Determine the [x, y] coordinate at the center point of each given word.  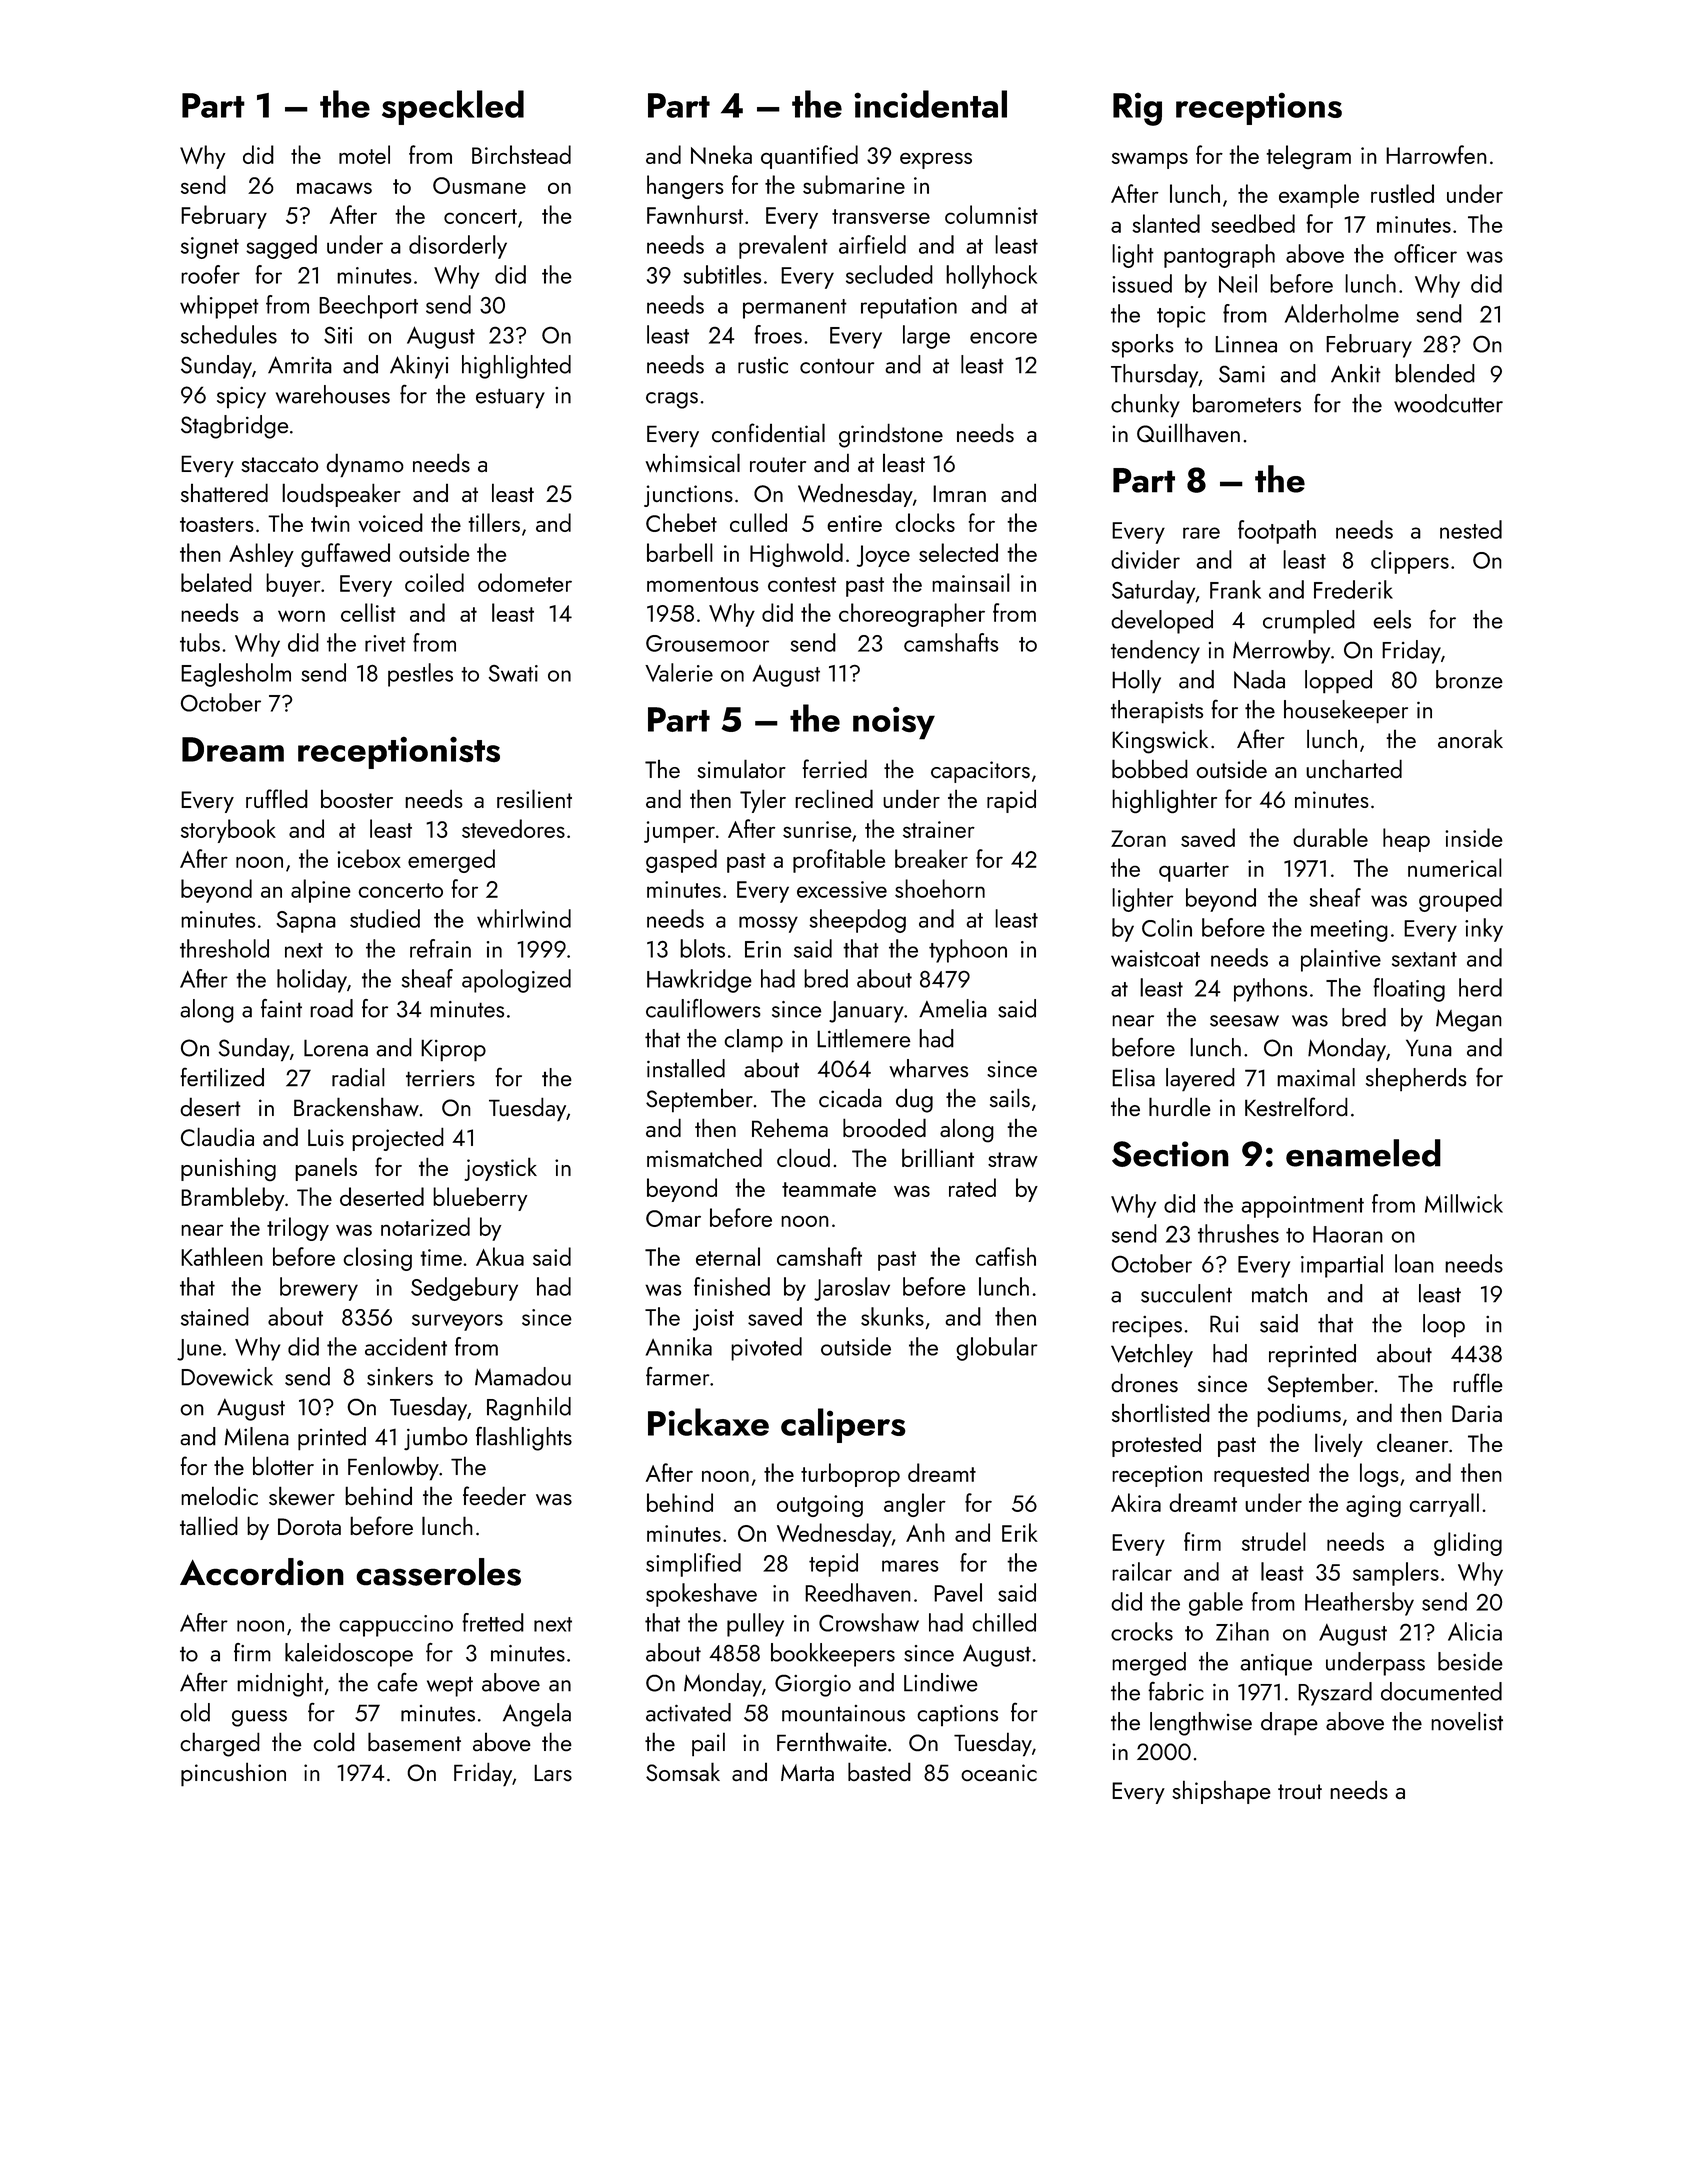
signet [210, 248]
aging [1373, 1506]
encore [1003, 338]
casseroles [438, 1572]
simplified [693, 1565]
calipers [843, 1425]
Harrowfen [1436, 154]
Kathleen [222, 1256]
